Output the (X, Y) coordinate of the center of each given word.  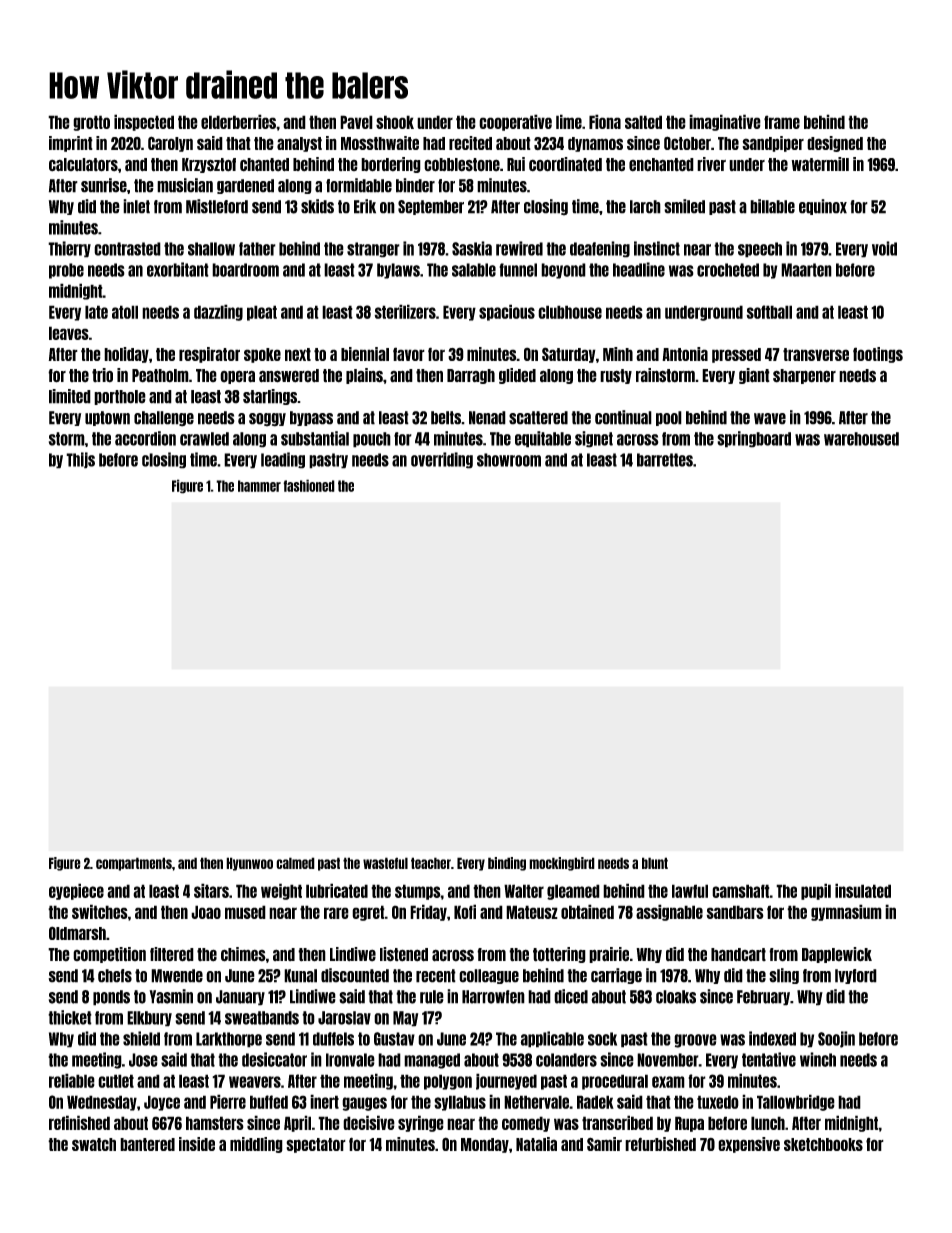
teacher (431, 863)
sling (784, 976)
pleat (262, 313)
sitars (211, 890)
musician (185, 185)
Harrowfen (493, 997)
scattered (538, 418)
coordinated (565, 164)
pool (669, 418)
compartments (134, 864)
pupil (816, 891)
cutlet (116, 1081)
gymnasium (846, 912)
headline (639, 269)
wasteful (385, 863)
